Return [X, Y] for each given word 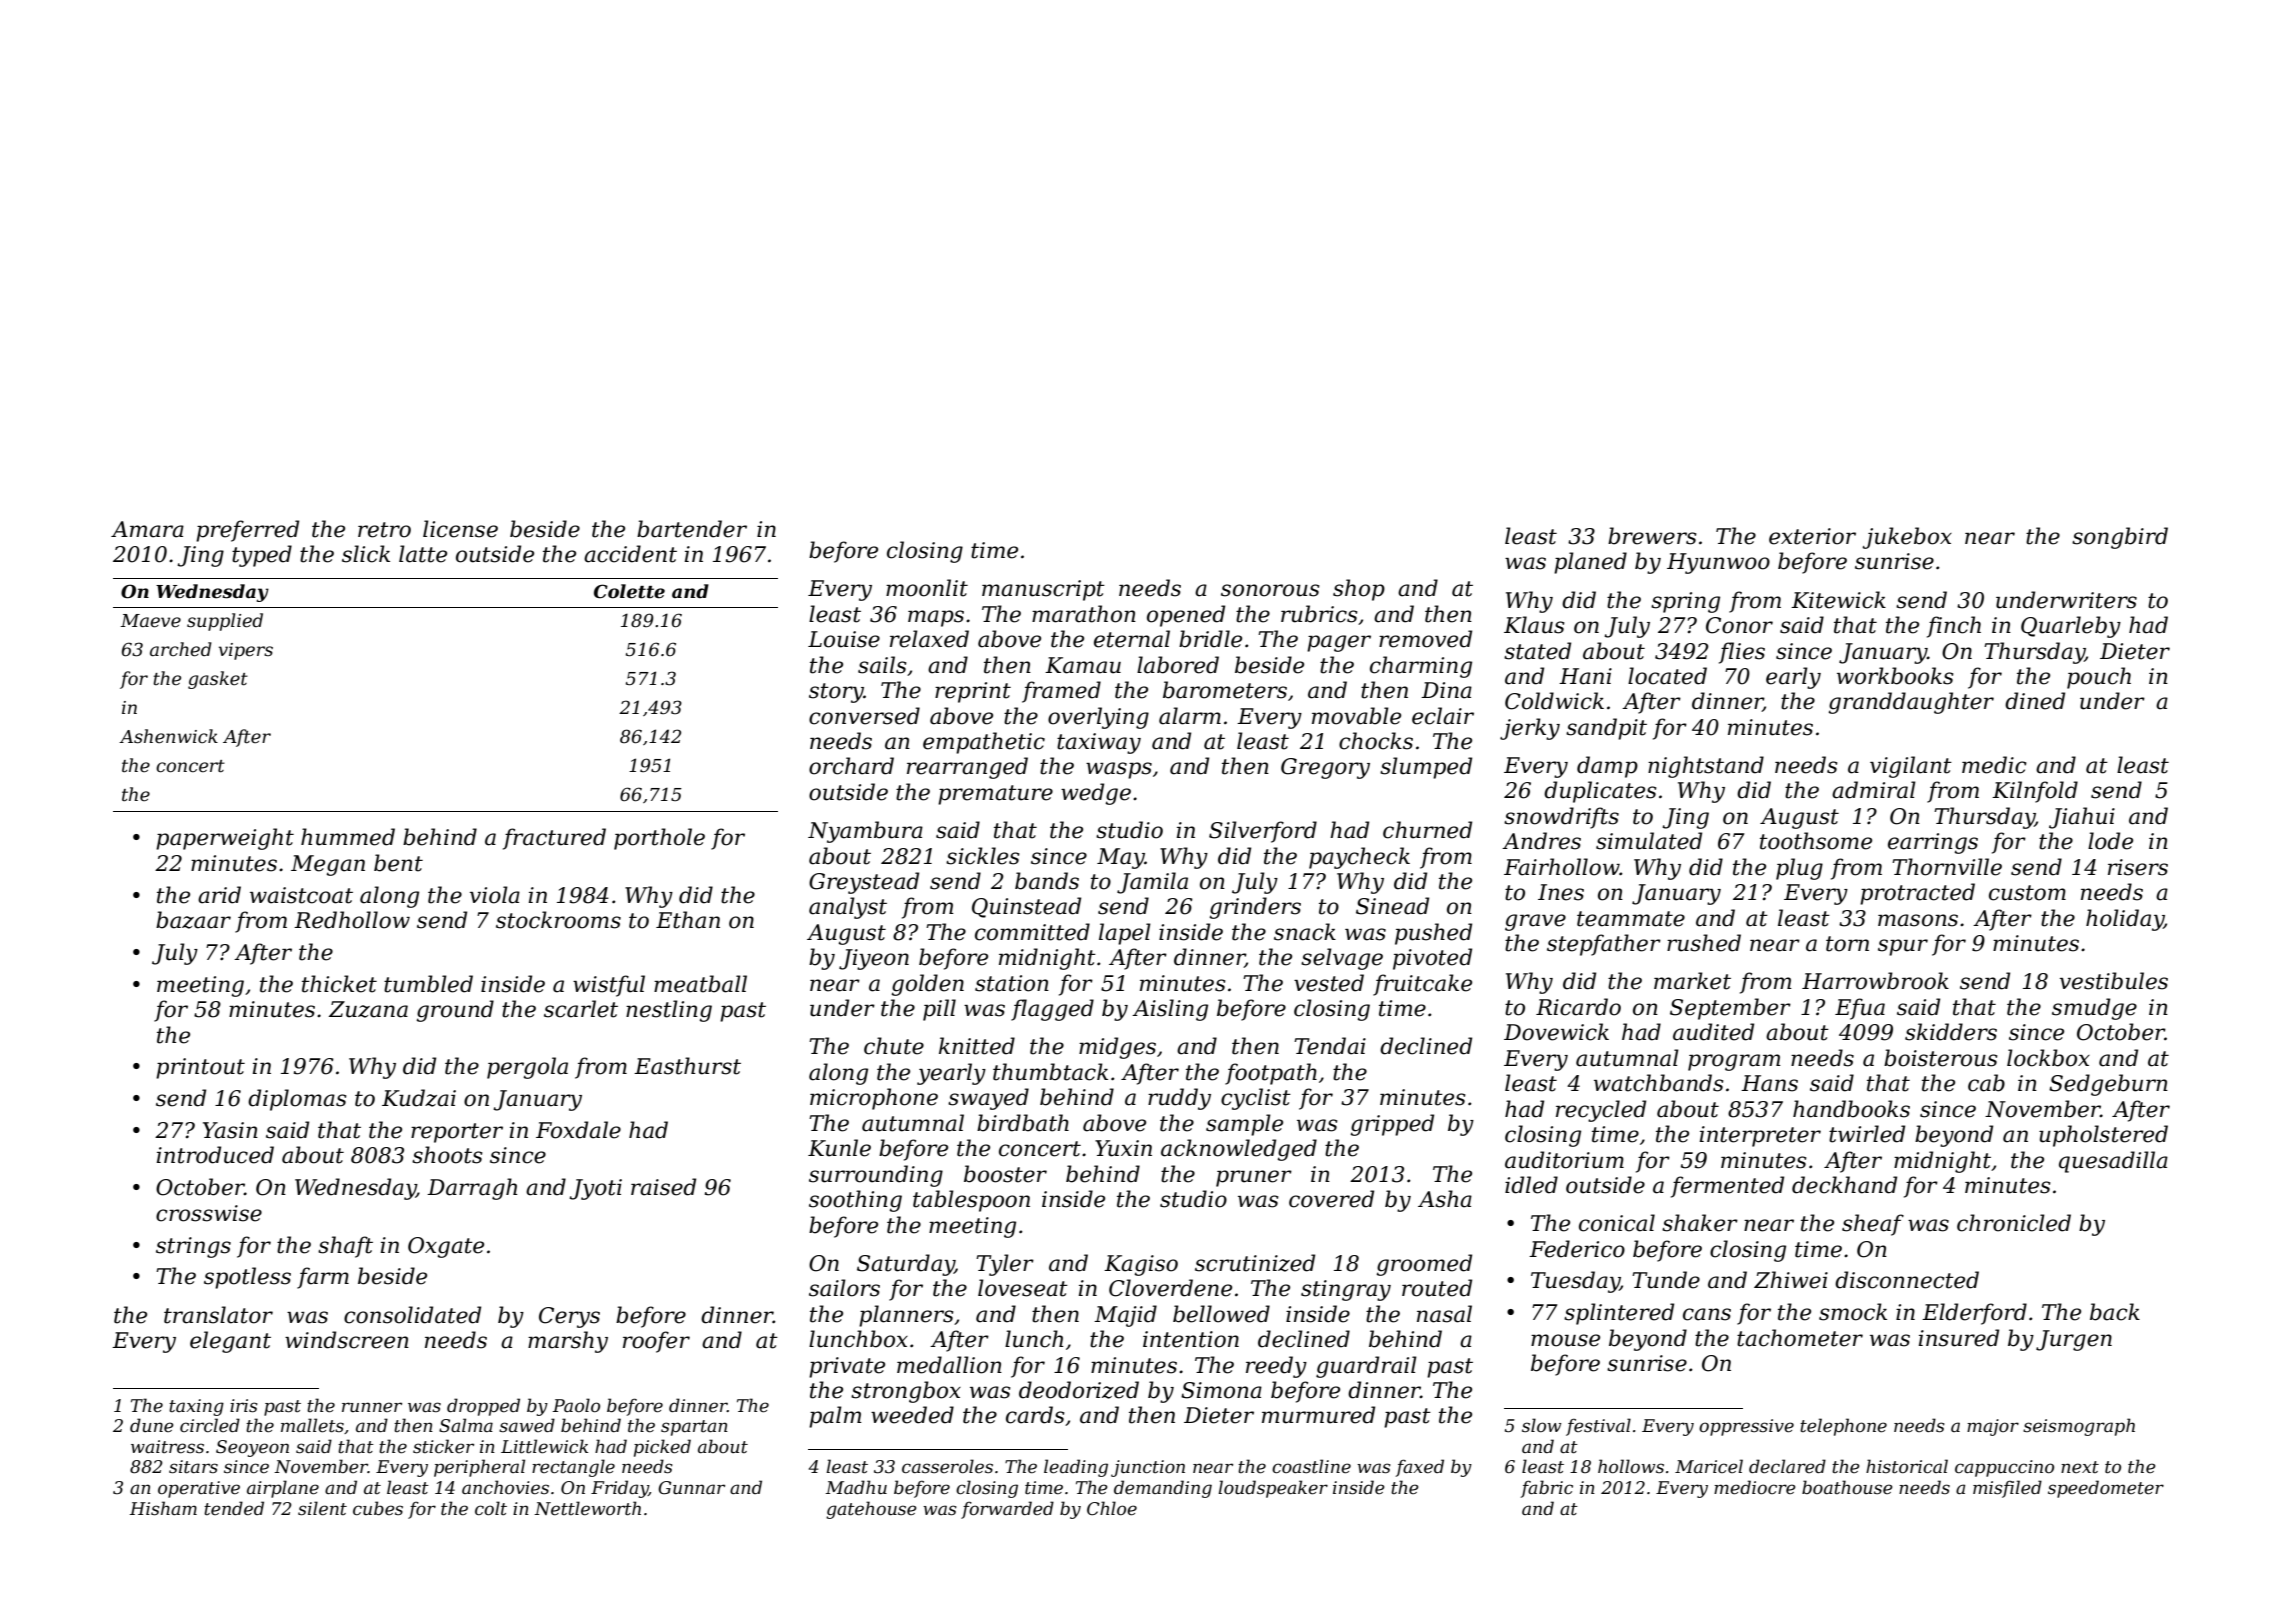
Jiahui [2082, 818]
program [1734, 1062]
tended [234, 1508]
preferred [247, 531]
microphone [874, 1099]
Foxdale [578, 1130]
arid [219, 895]
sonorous [1270, 590]
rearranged [967, 768]
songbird [2120, 538]
